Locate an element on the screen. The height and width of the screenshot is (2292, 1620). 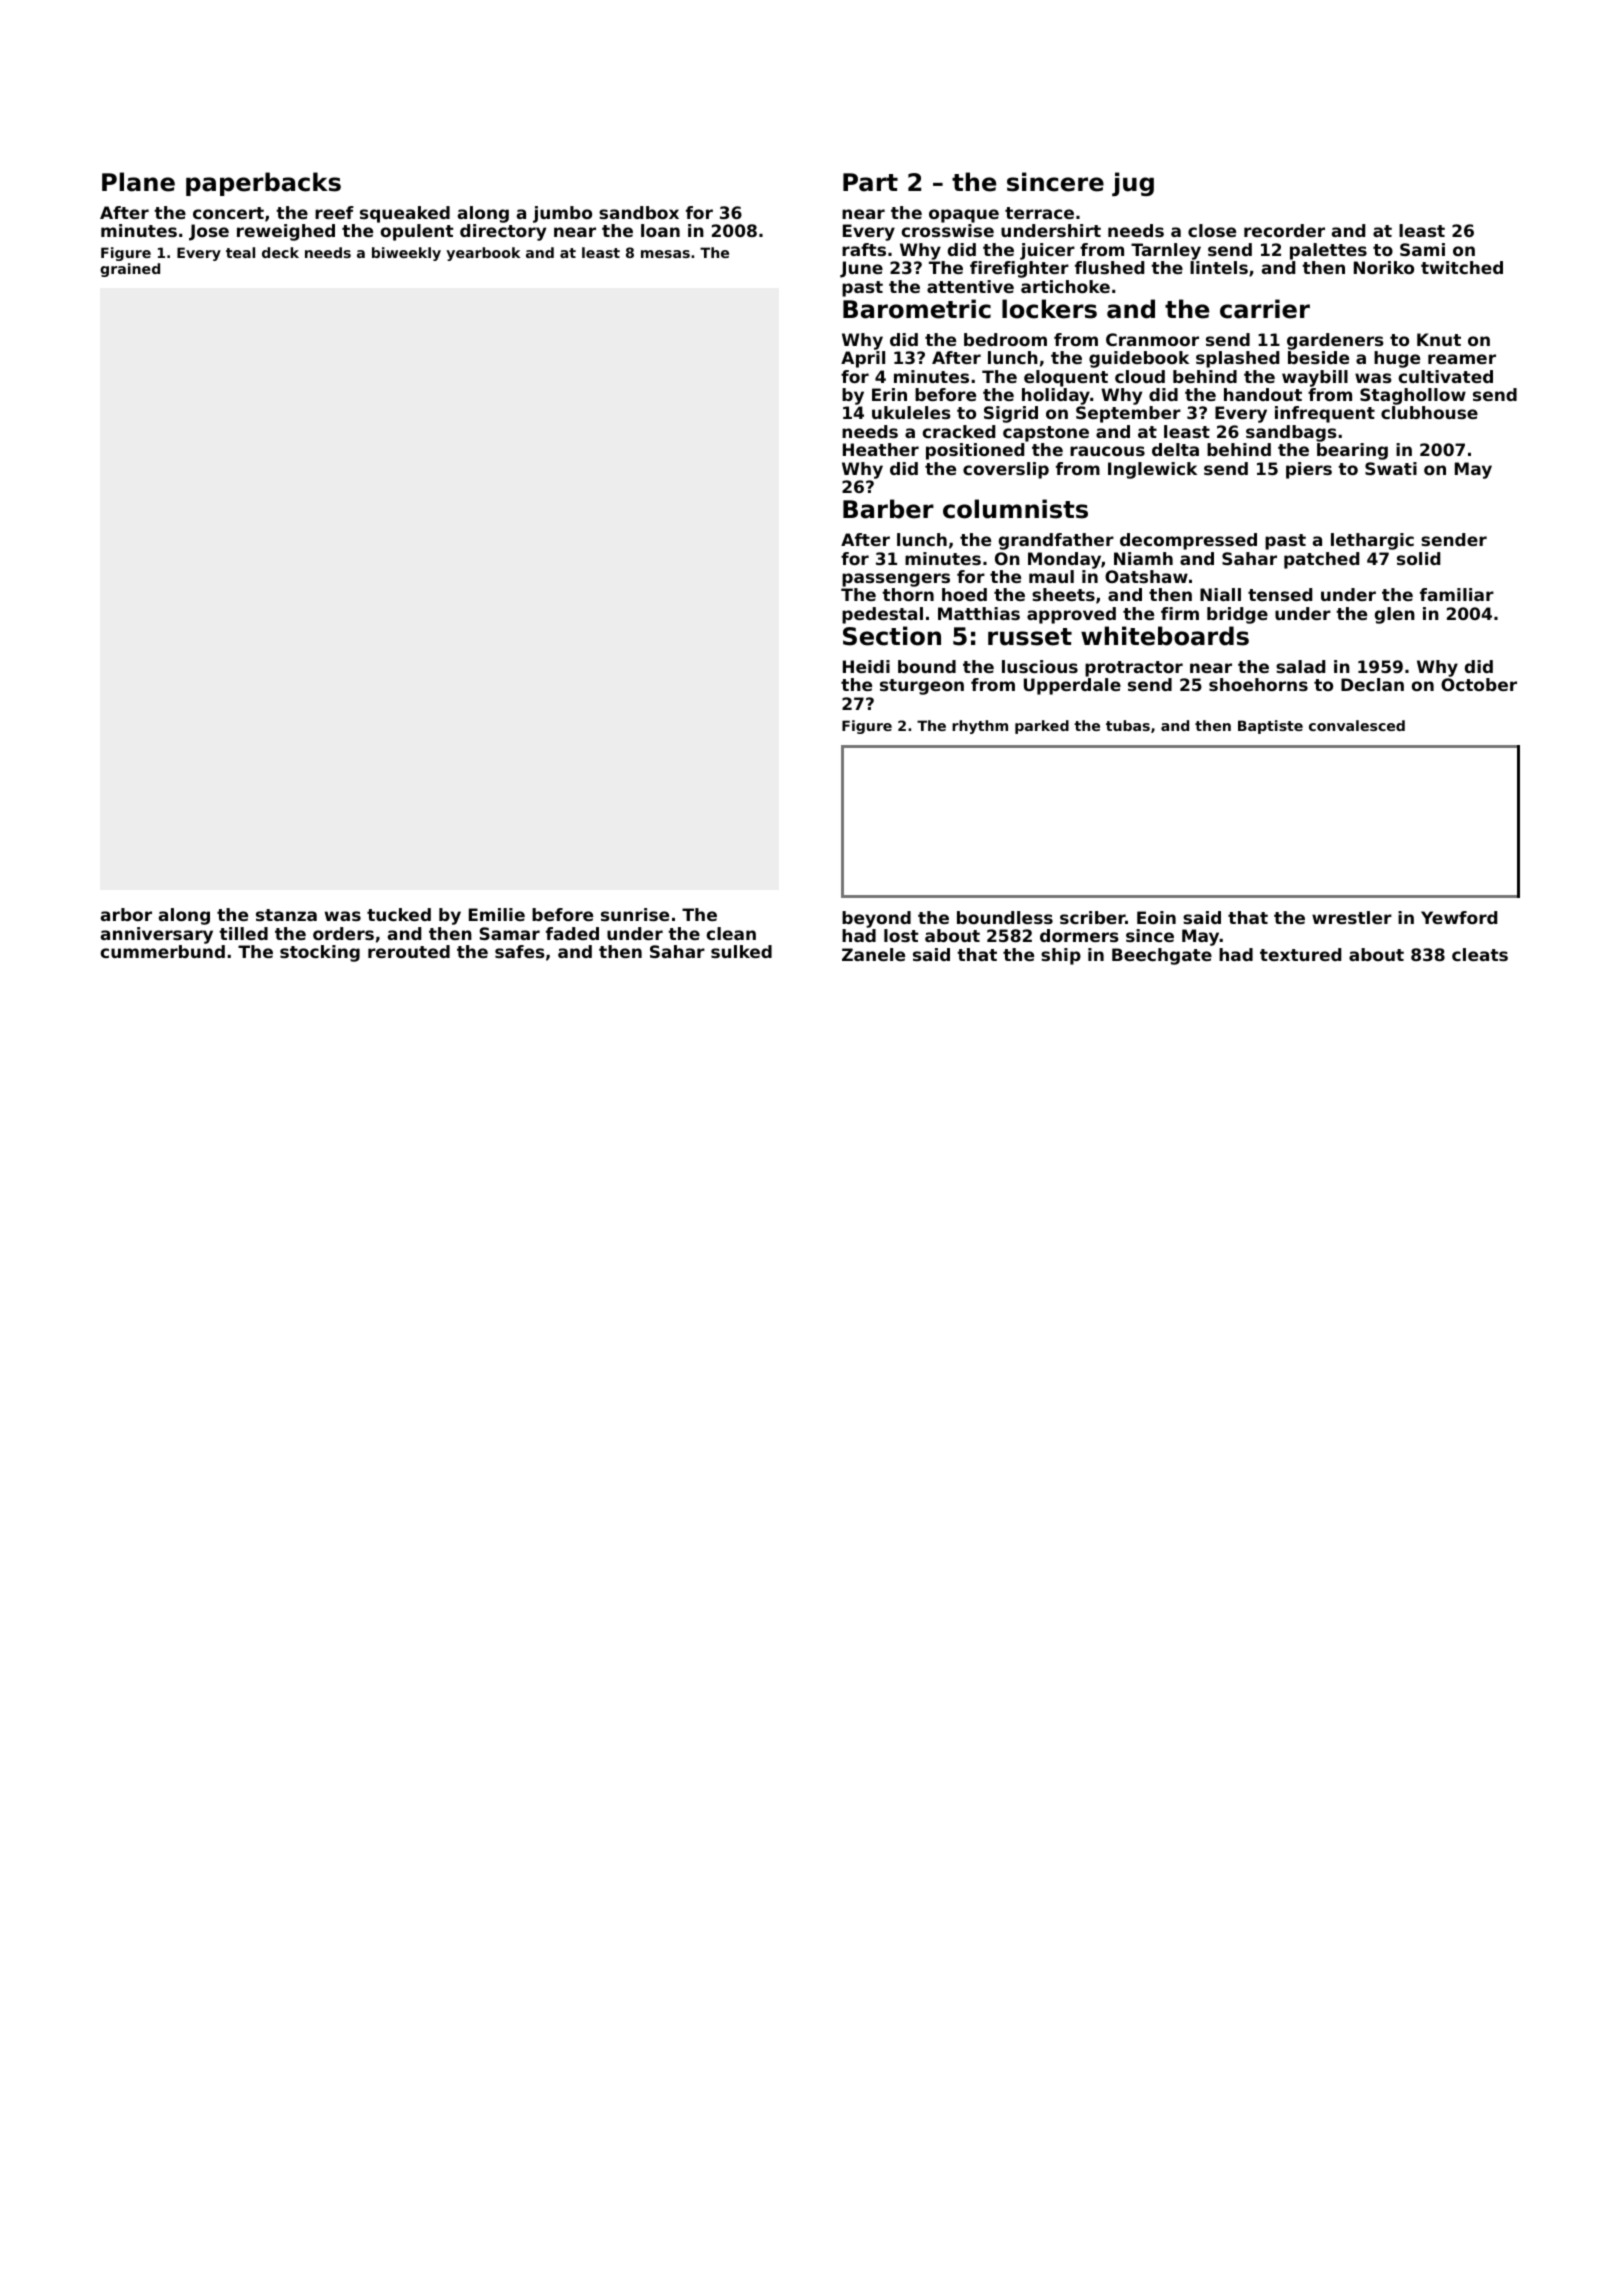
rhythm is located at coordinates (980, 727).
